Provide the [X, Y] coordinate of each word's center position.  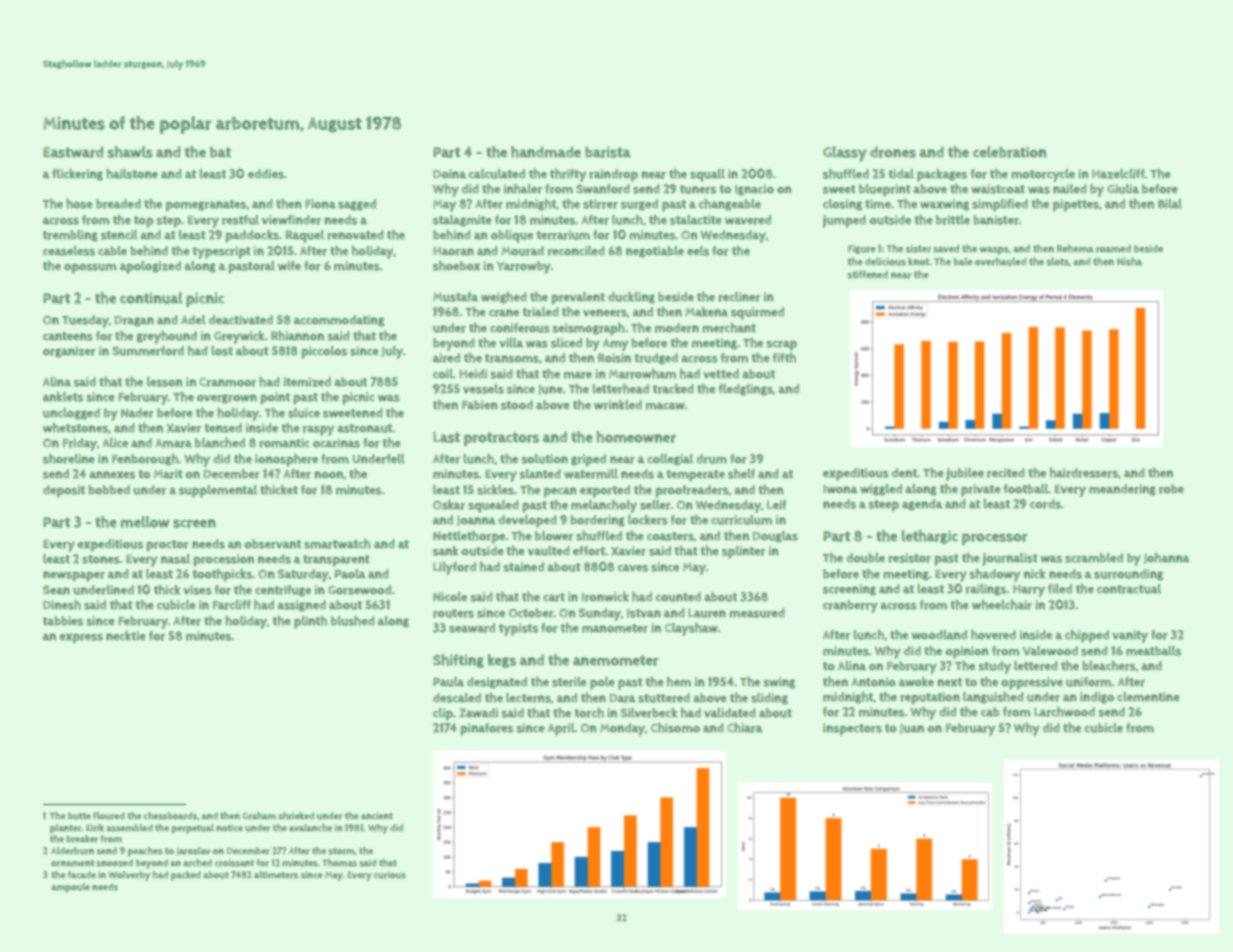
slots [1057, 261]
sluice [304, 413]
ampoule [70, 888]
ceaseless [69, 251]
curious [390, 875]
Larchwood [1064, 712]
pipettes [1076, 205]
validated [730, 712]
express [81, 638]
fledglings [746, 390]
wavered [748, 220]
